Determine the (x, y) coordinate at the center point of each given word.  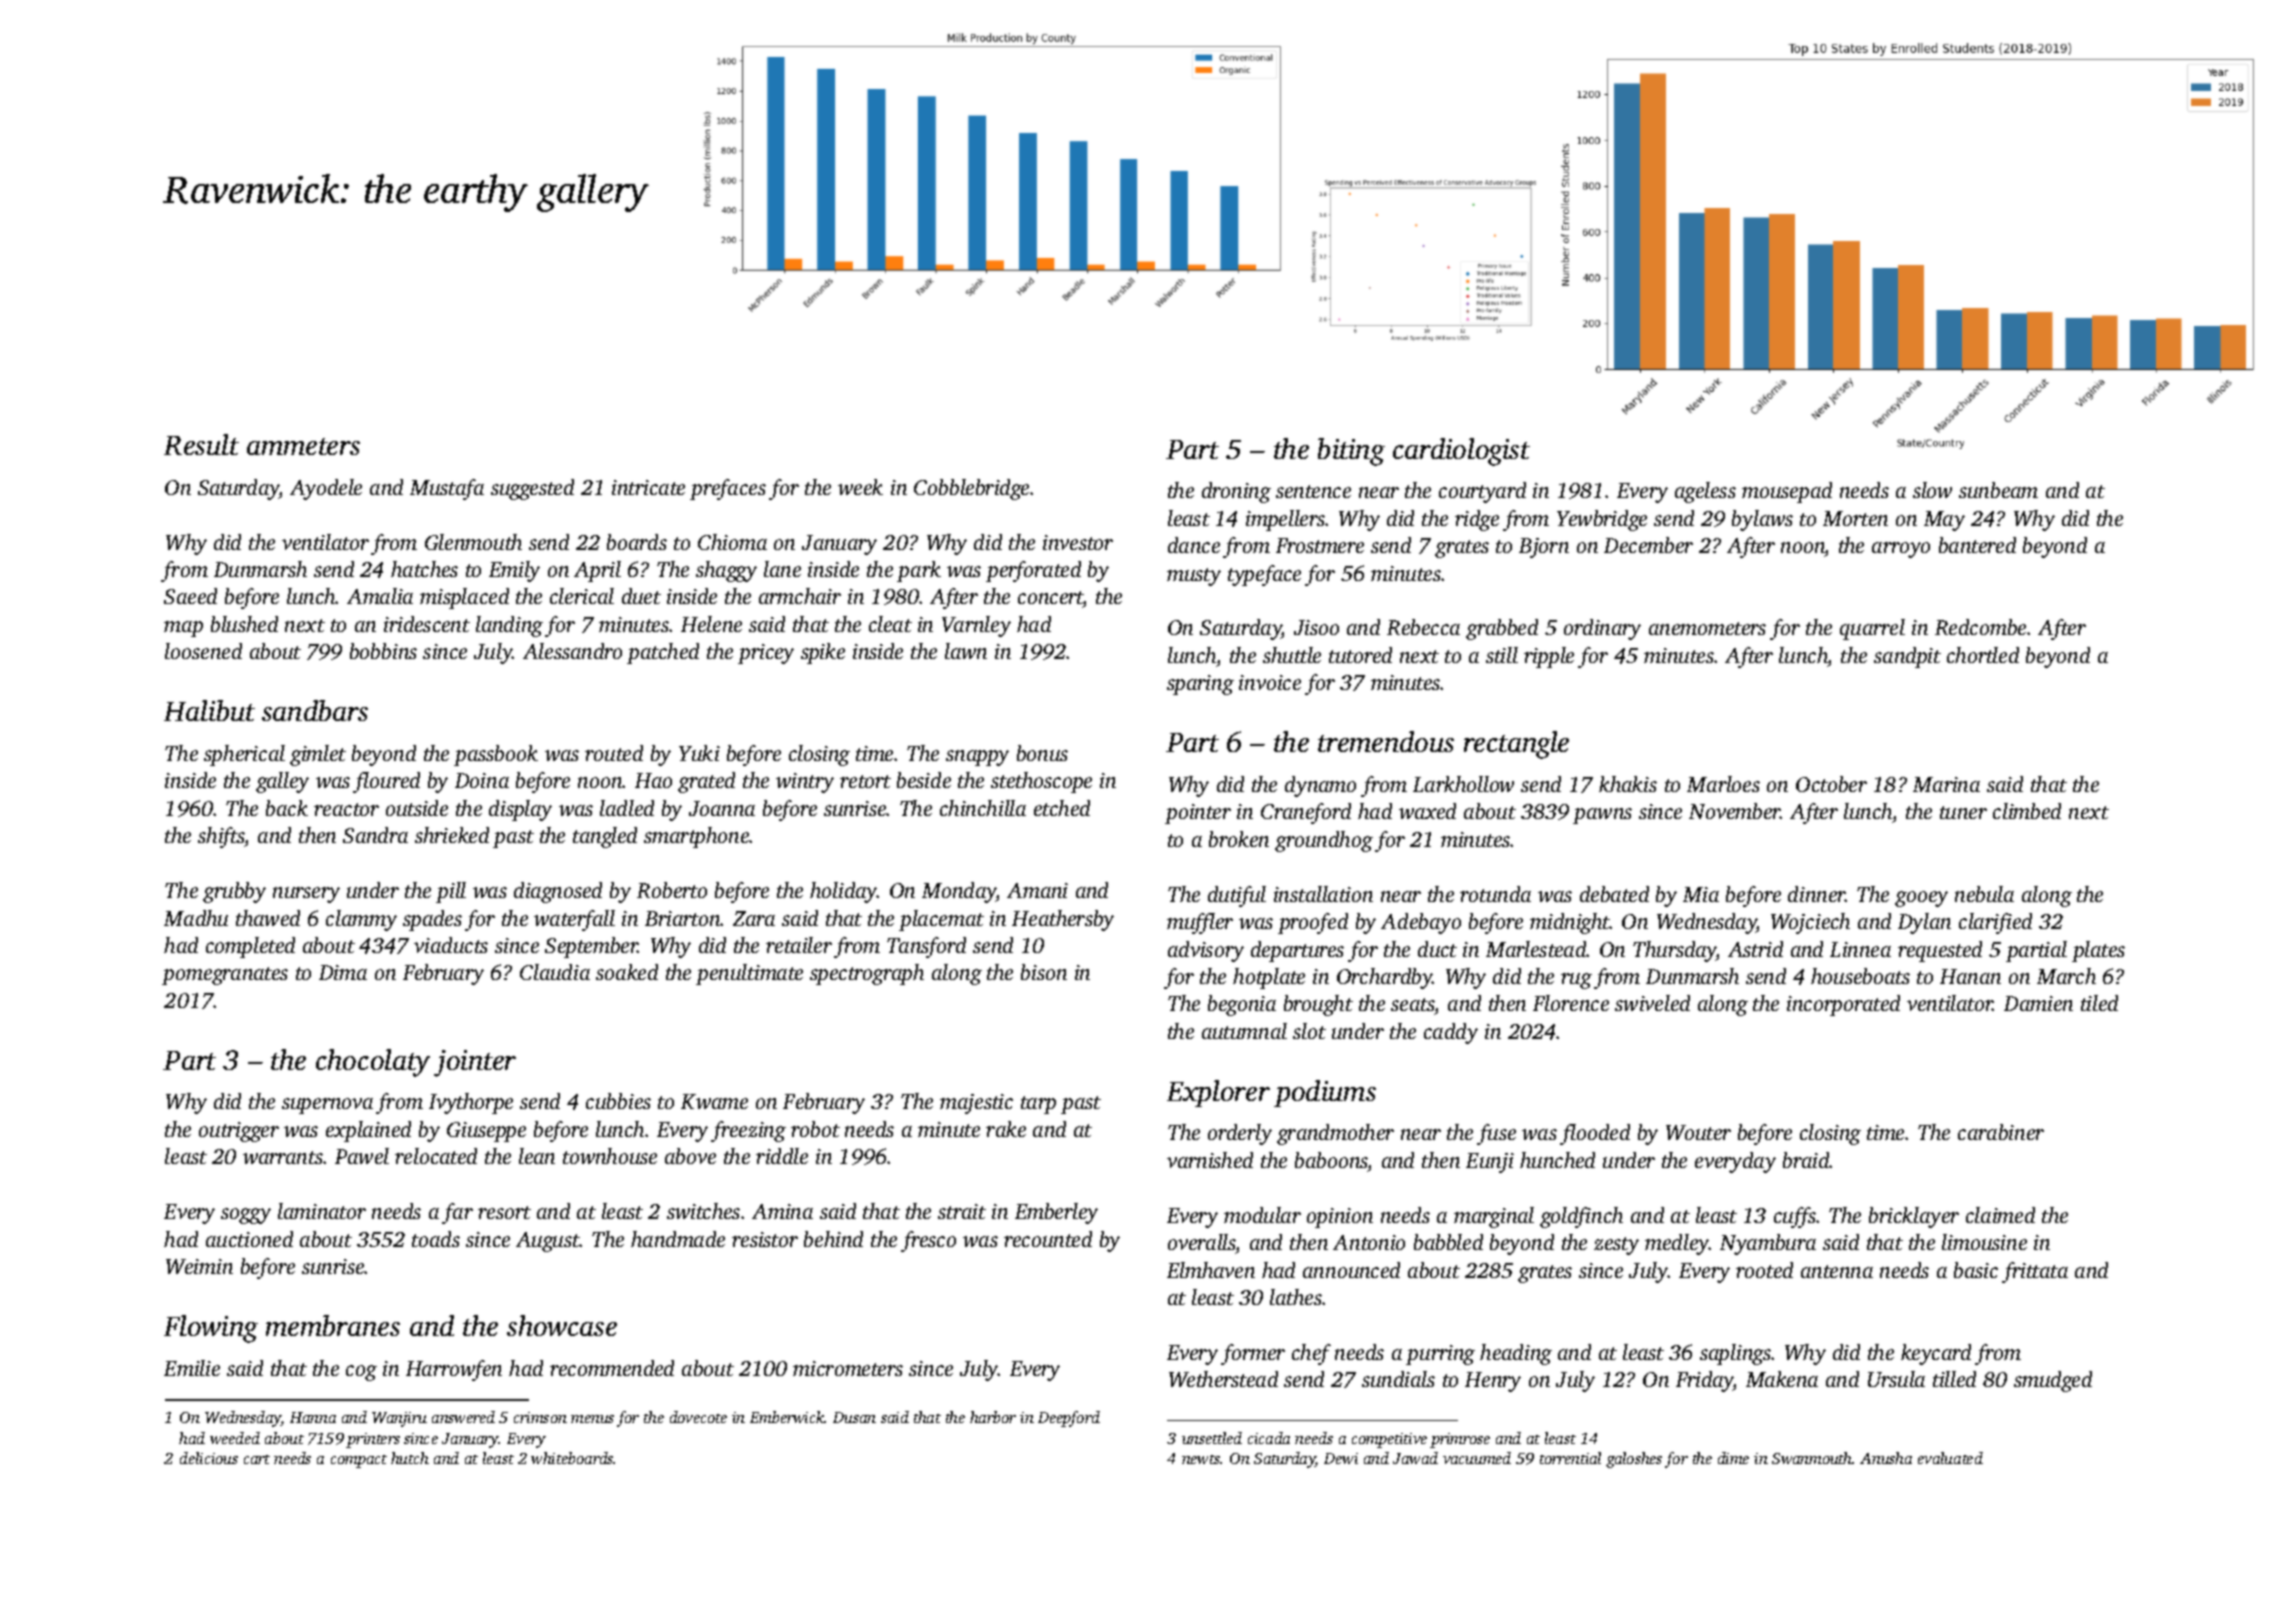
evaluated (1950, 1458)
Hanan (1970, 976)
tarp (1038, 1105)
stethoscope (1041, 782)
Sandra (375, 835)
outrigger (239, 1132)
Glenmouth (473, 542)
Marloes (1723, 784)
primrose (1460, 1440)
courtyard (1482, 492)
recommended (612, 1368)
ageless (1705, 492)
